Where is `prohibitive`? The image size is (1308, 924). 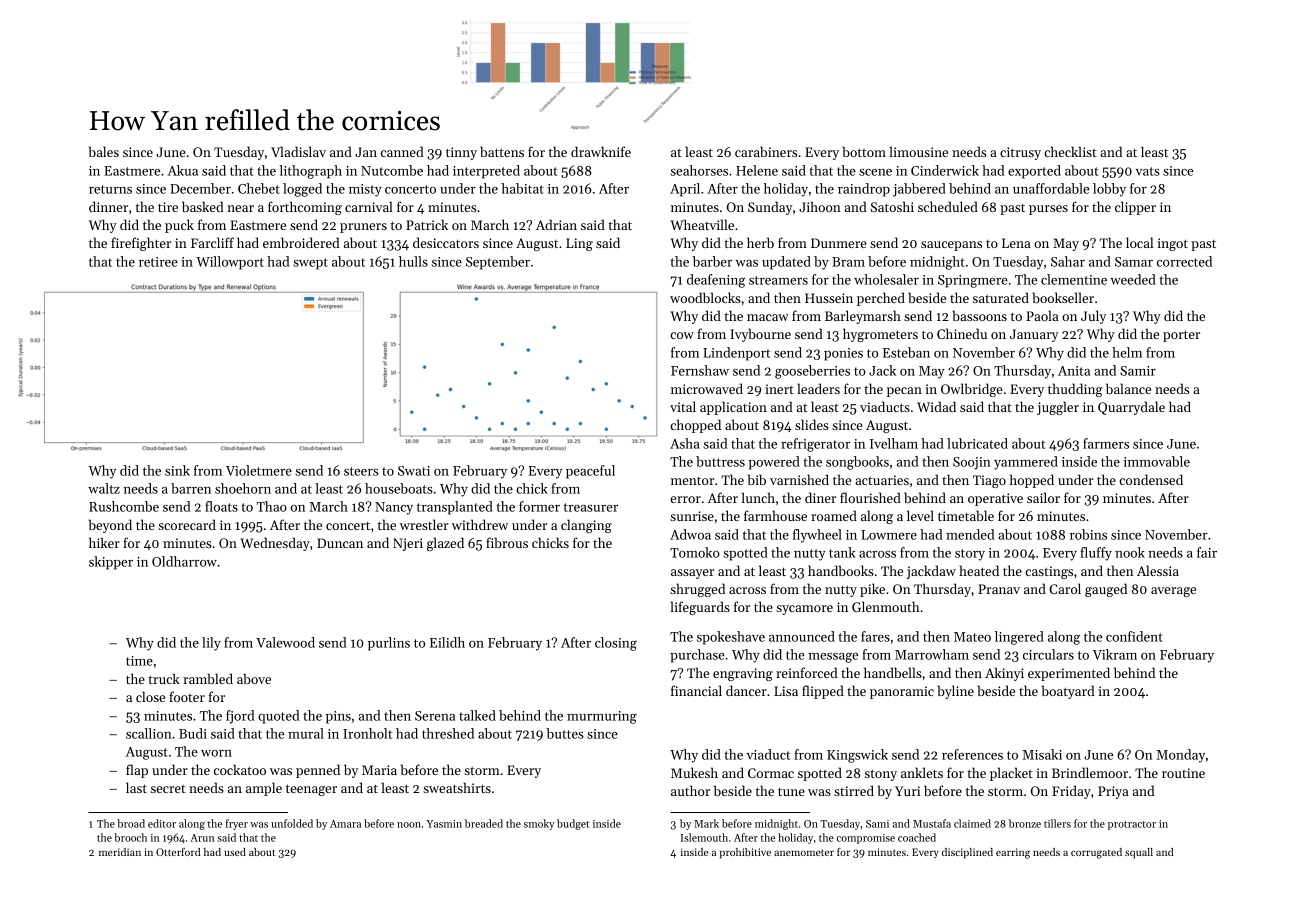 prohibitive is located at coordinates (745, 853).
